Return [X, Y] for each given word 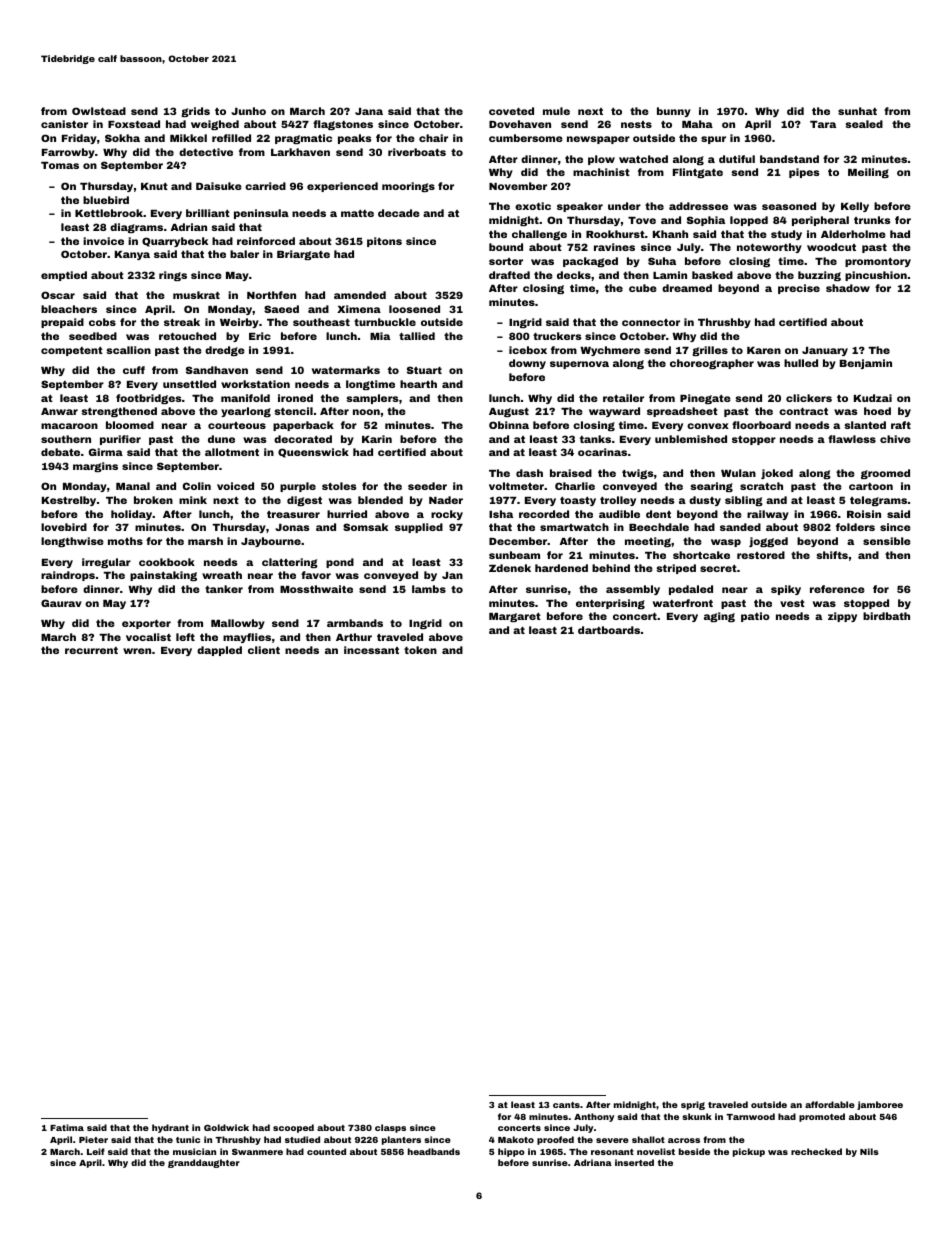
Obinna [509, 425]
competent [72, 351]
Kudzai [873, 398]
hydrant [170, 1128]
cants [566, 1105]
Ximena [359, 309]
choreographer [712, 364]
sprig [693, 1105]
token [420, 650]
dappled [219, 651]
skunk [697, 1116]
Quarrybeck [175, 242]
